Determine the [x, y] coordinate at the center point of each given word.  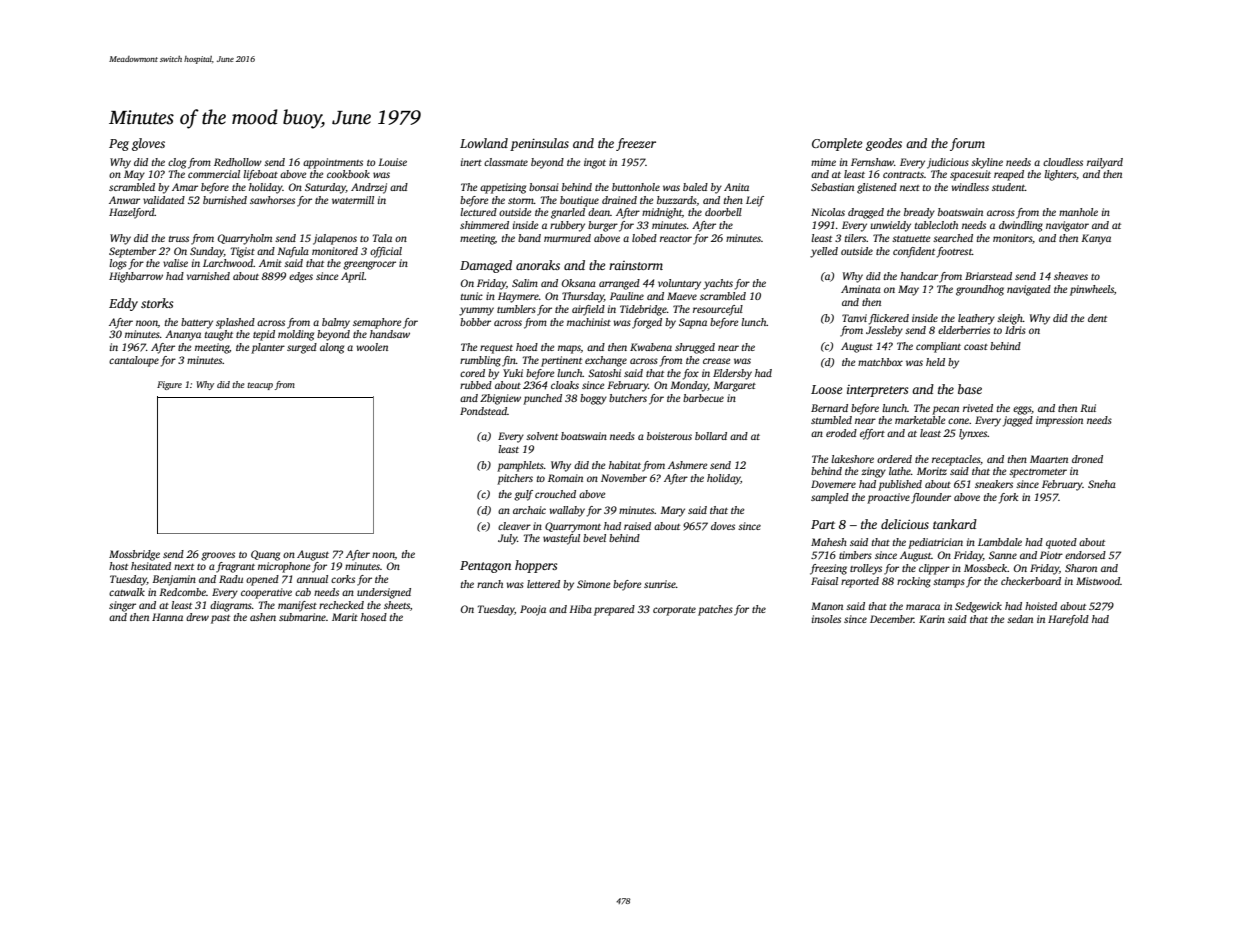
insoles [826, 619]
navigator [1067, 226]
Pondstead [483, 411]
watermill [353, 200]
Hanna [167, 617]
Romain [565, 478]
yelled [824, 252]
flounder [931, 498]
